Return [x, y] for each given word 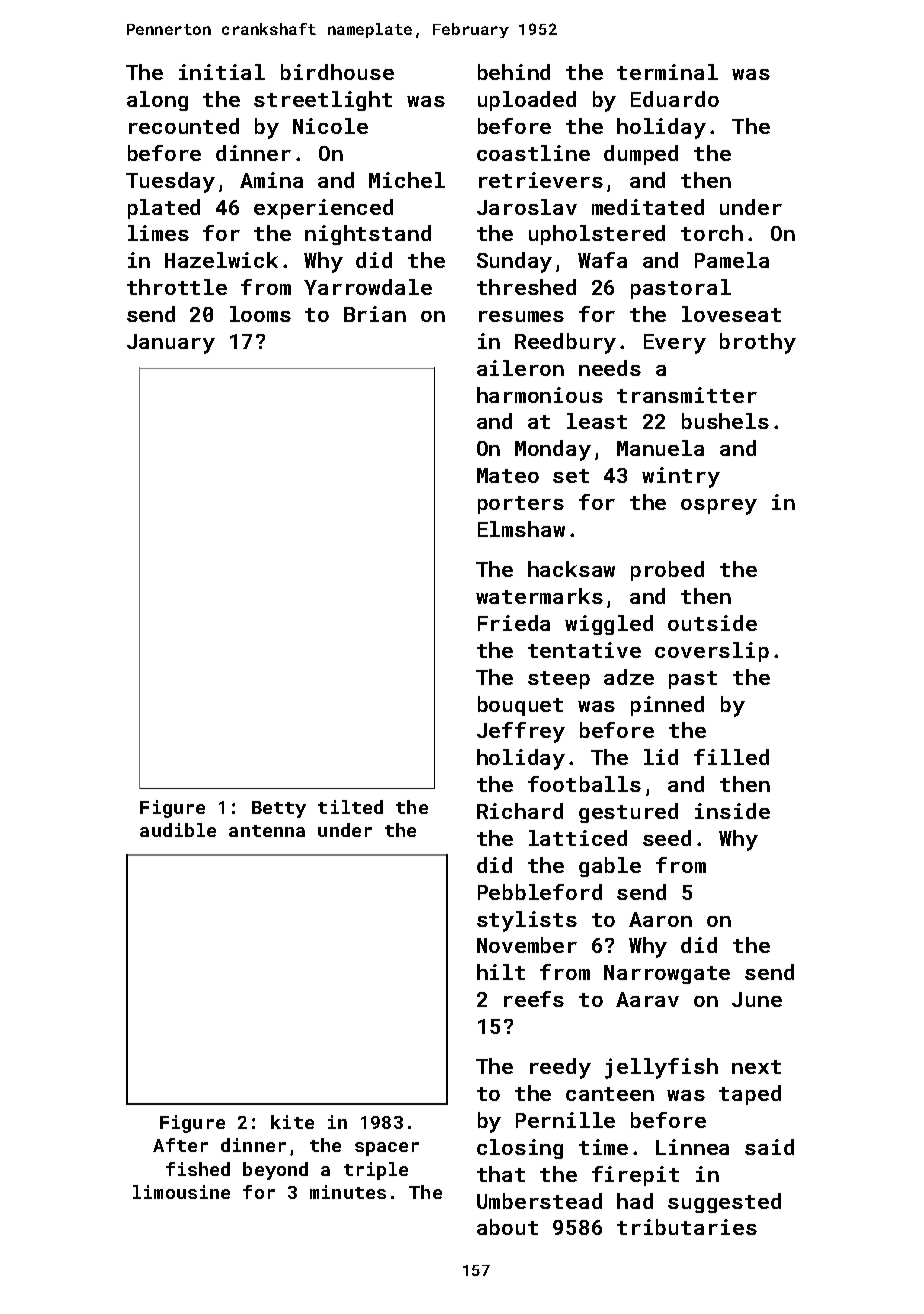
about [507, 1227]
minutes [348, 1192]
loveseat [731, 314]
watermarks [539, 596]
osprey [719, 507]
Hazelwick [221, 260]
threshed [526, 287]
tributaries [687, 1227]
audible [178, 830]
